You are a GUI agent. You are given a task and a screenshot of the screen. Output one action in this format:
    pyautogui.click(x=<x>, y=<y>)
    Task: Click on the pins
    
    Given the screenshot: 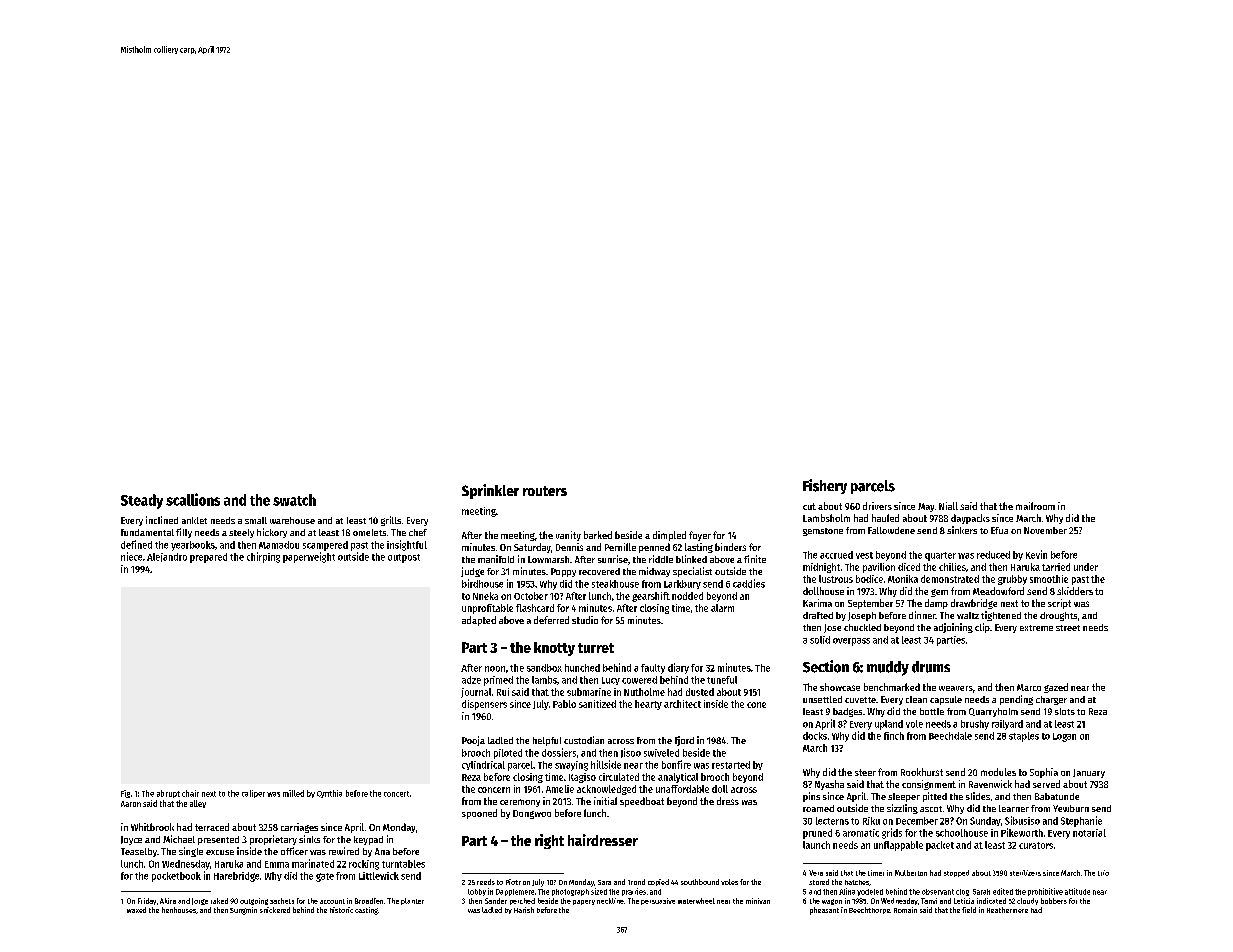 What is the action you would take?
    pyautogui.click(x=811, y=797)
